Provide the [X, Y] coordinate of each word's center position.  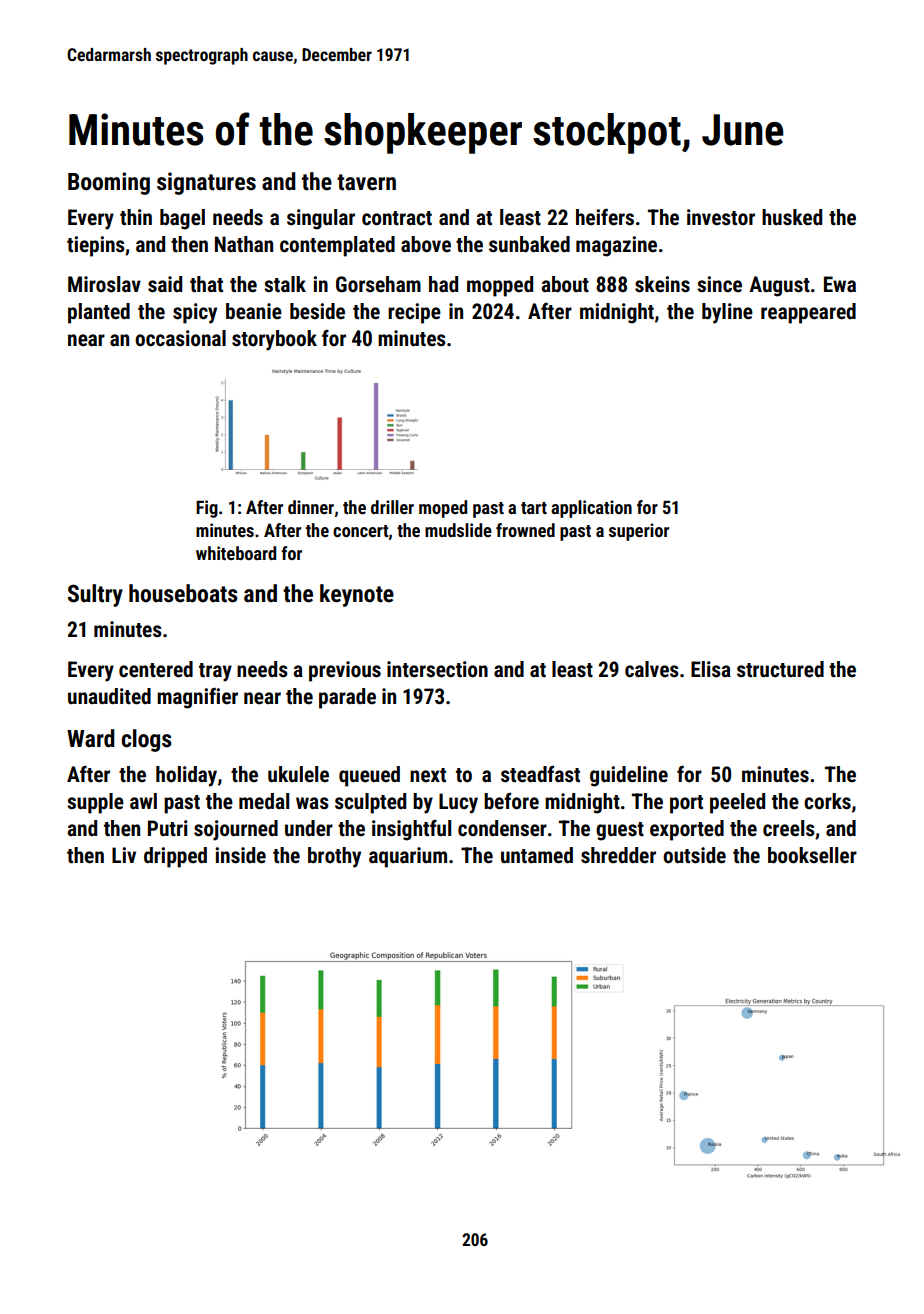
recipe [414, 313]
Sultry [95, 595]
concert [361, 531]
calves [652, 669]
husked [792, 217]
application [591, 509]
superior [639, 532]
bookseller [812, 855]
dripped [175, 857]
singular [321, 219]
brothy [334, 857]
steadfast [540, 774]
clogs [146, 740]
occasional [180, 338]
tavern [366, 182]
